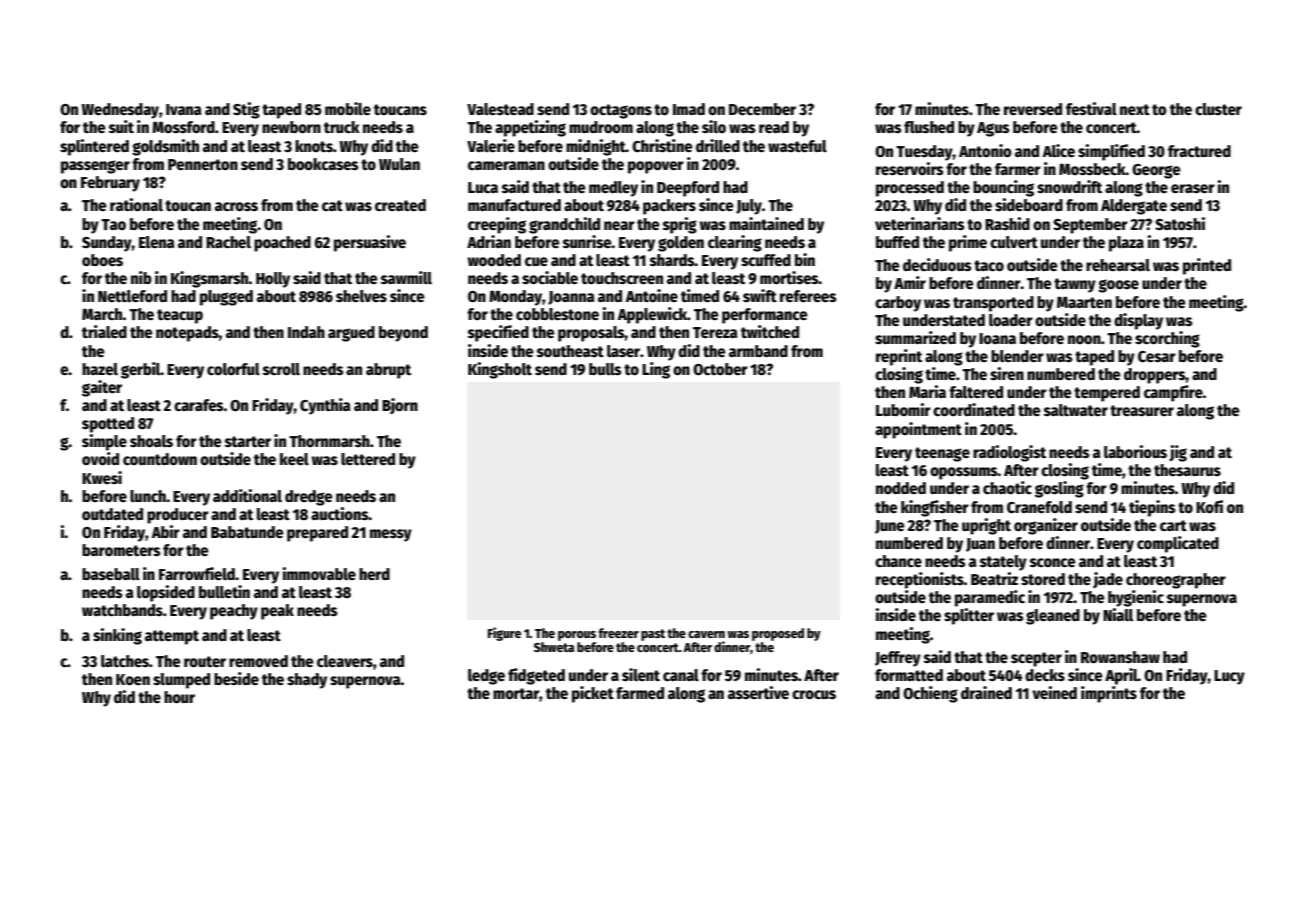 The height and width of the page is (924, 1308). What do you see at coordinates (184, 109) in the page?
I see `Ivana` at bounding box center [184, 109].
